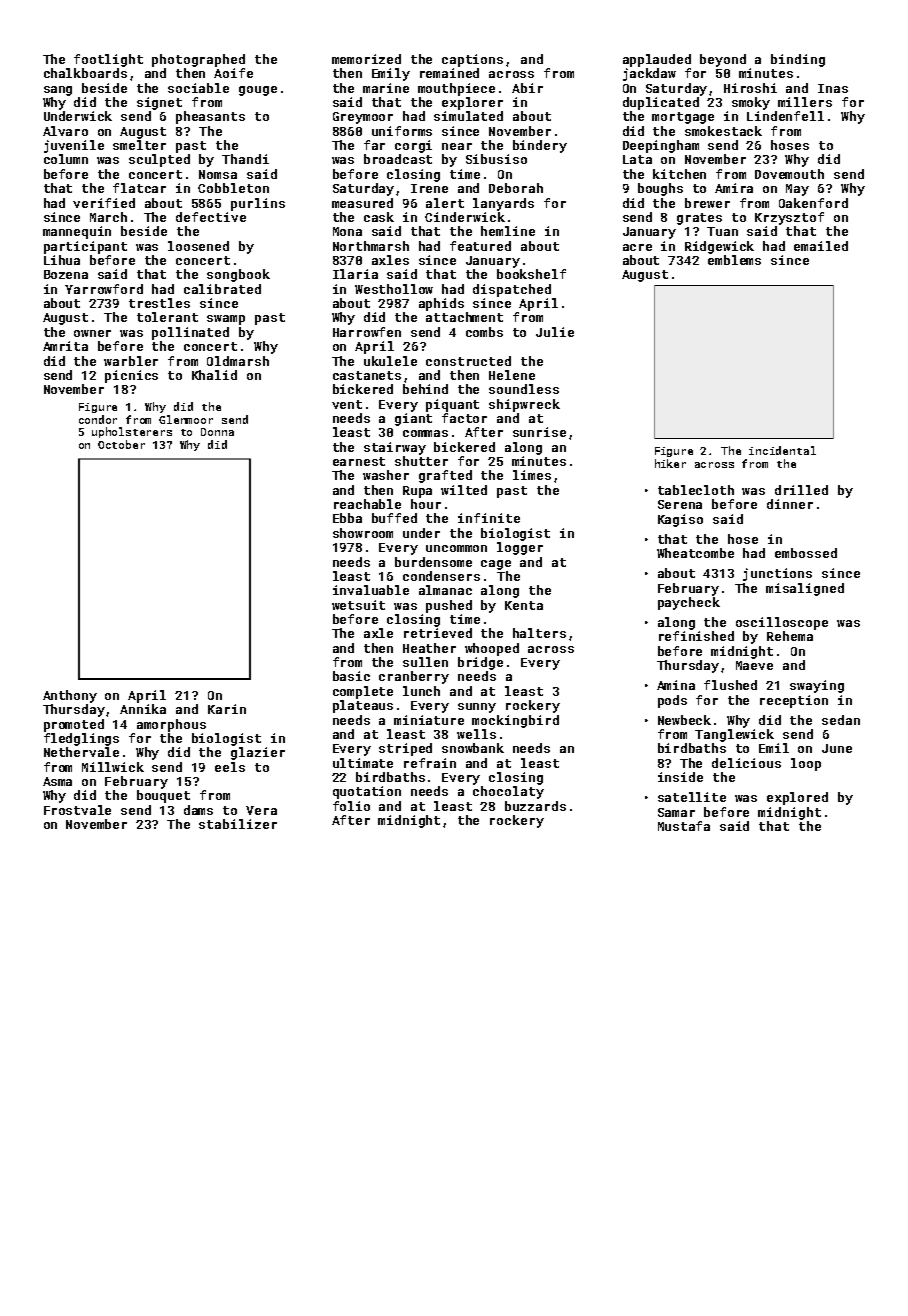 The height and width of the page is (1316, 908). What do you see at coordinates (131, 376) in the page?
I see `picnics` at bounding box center [131, 376].
